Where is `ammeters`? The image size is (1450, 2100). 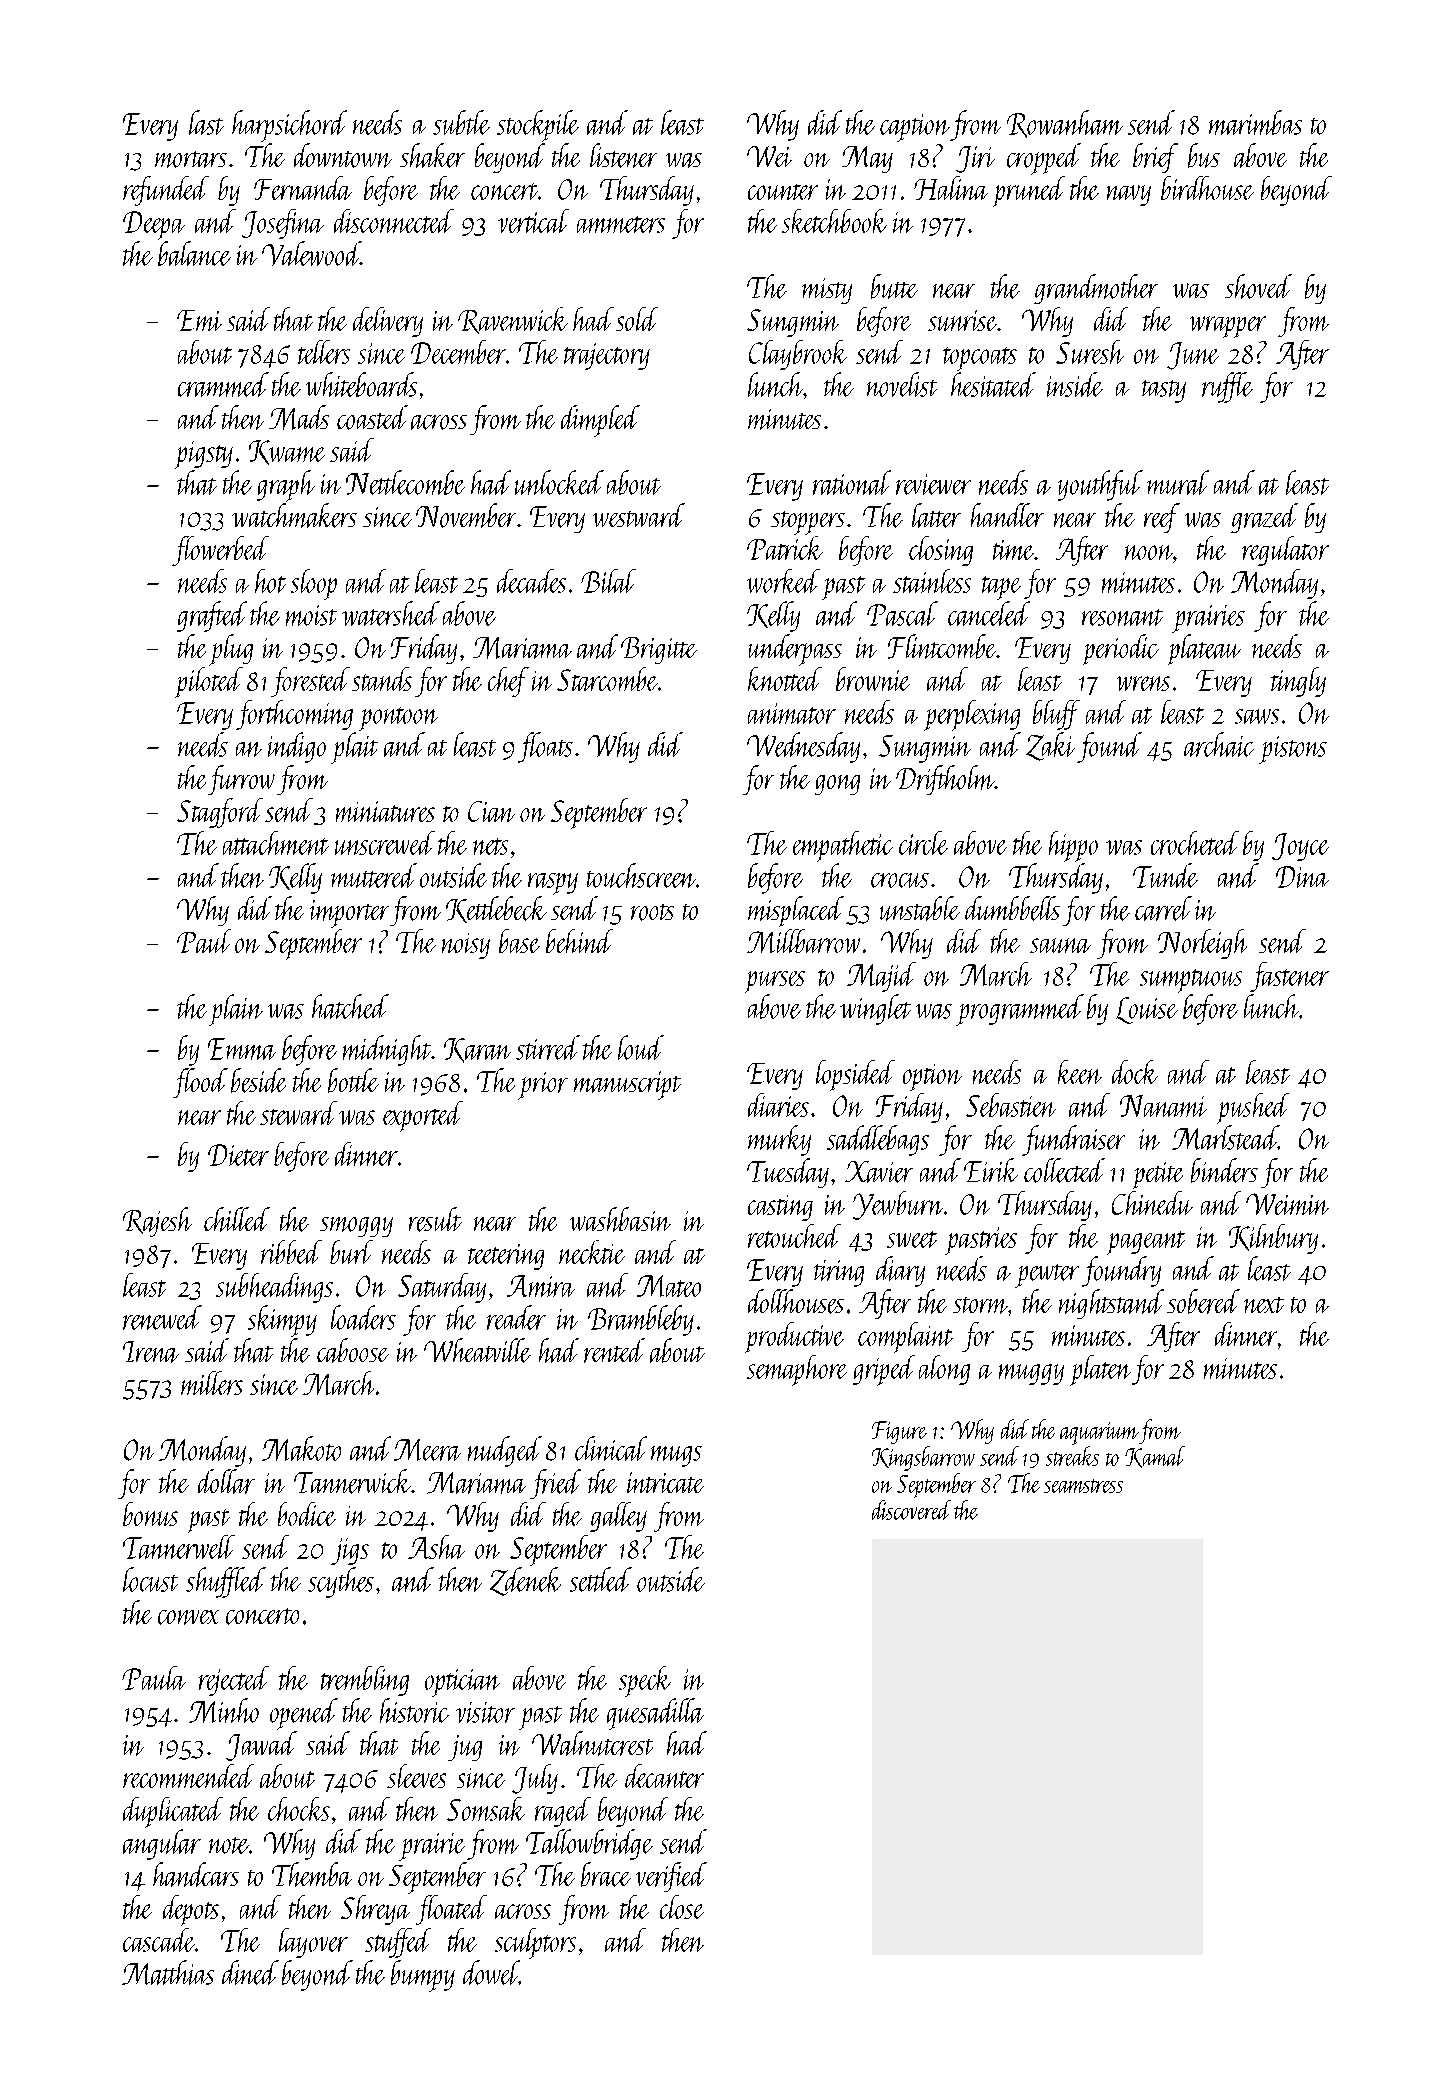 ammeters is located at coordinates (621, 224).
